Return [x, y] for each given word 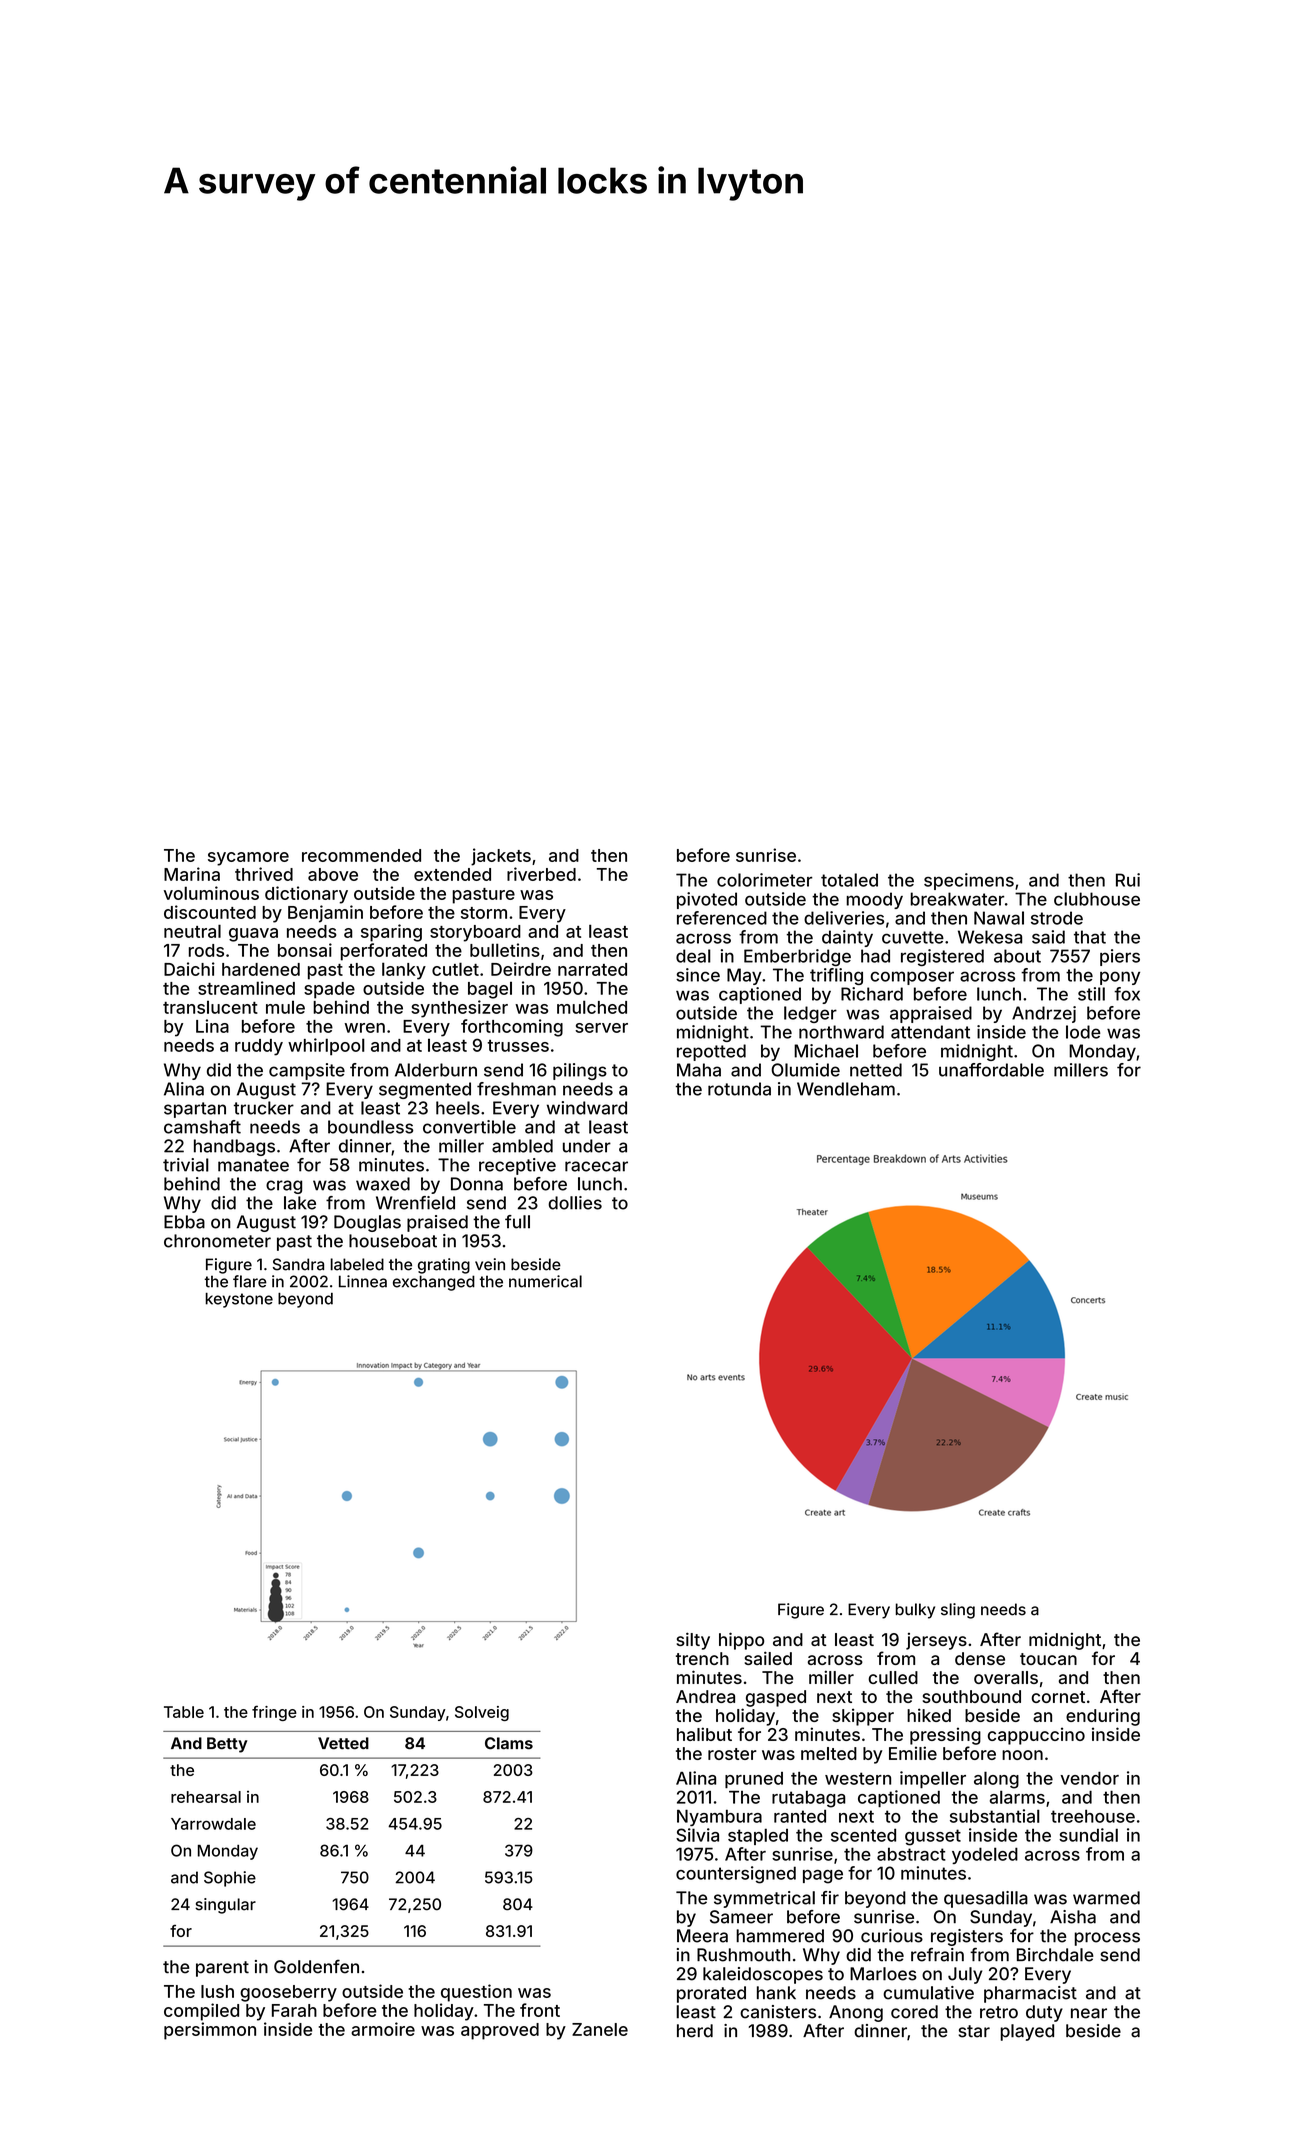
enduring [1103, 1717]
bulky [915, 1611]
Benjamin [325, 914]
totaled [849, 880]
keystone [239, 1300]
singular [225, 1906]
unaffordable [991, 1070]
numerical [545, 1281]
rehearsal [206, 1797]
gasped [776, 1698]
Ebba [184, 1222]
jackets [501, 857]
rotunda [739, 1089]
